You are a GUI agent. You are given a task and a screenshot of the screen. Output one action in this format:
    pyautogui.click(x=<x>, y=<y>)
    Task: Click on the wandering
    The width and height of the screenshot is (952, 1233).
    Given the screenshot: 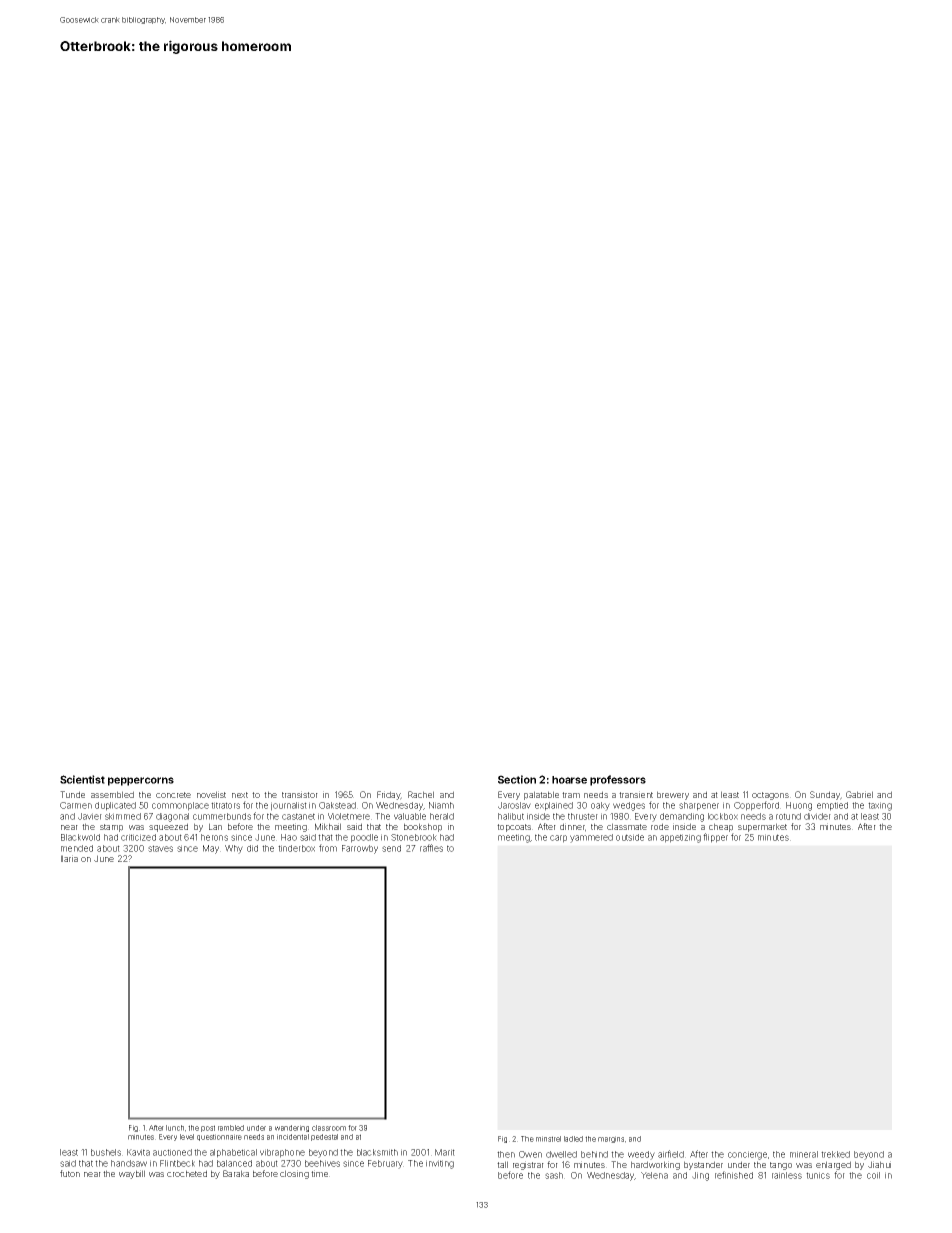 What is the action you would take?
    pyautogui.click(x=292, y=1128)
